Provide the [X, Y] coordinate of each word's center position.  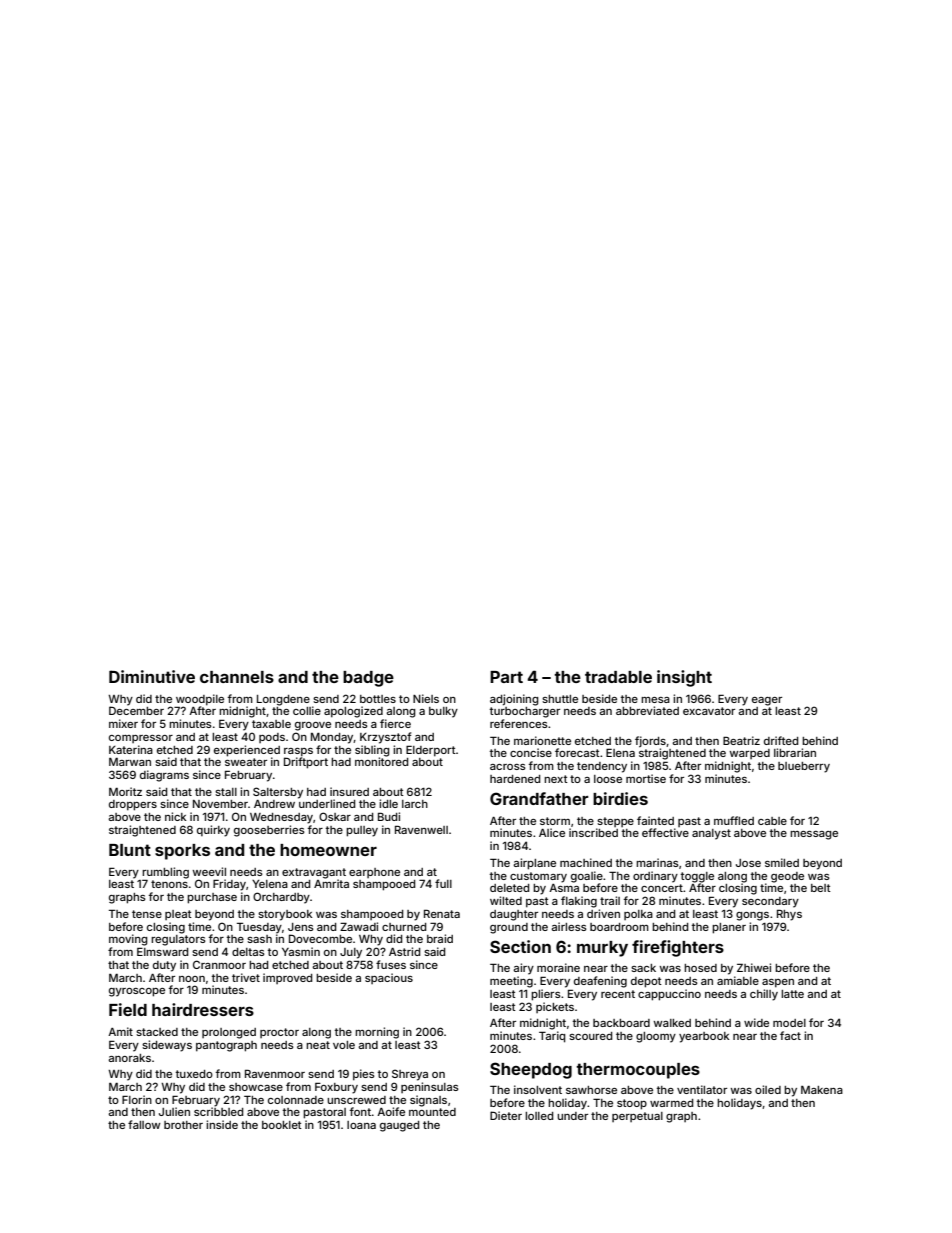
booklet [282, 1125]
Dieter [506, 1115]
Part [506, 677]
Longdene [283, 700]
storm [555, 821]
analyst [711, 834]
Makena [822, 1090]
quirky [213, 831]
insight [684, 678]
